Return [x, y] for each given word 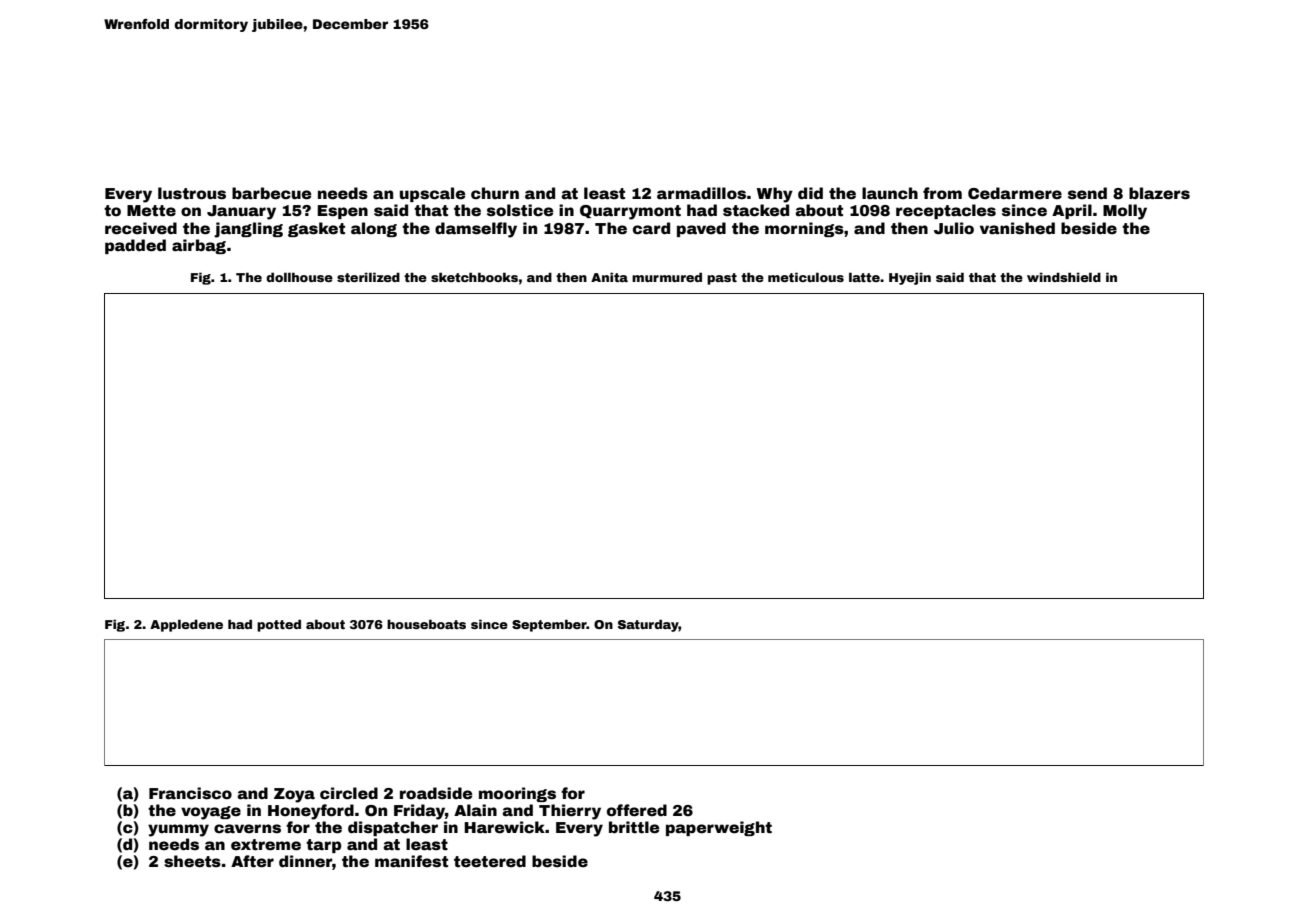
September [549, 625]
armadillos [701, 193]
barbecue [271, 193]
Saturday [648, 625]
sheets [192, 861]
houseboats [426, 624]
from [942, 193]
